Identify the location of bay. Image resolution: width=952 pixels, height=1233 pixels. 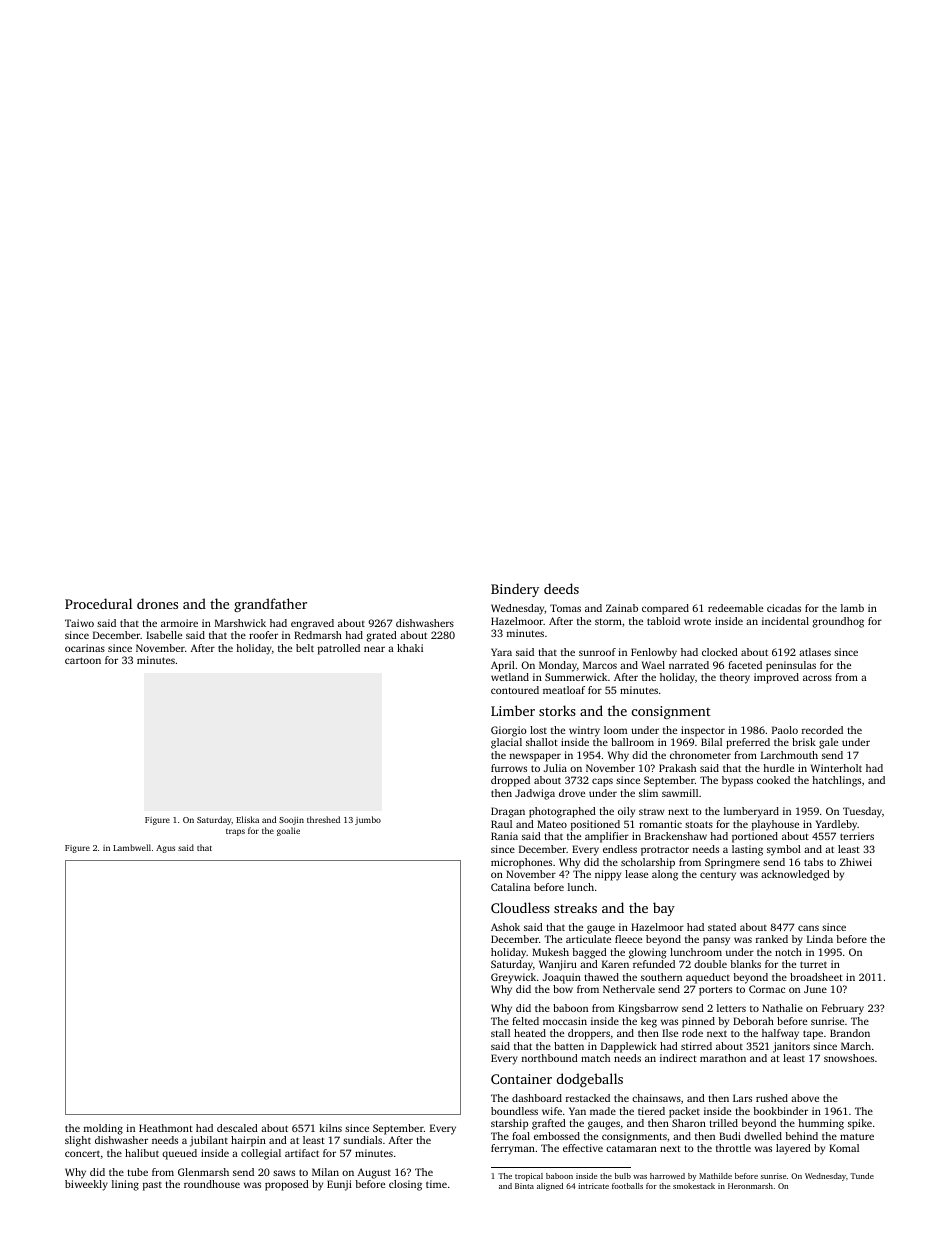
(664, 909).
